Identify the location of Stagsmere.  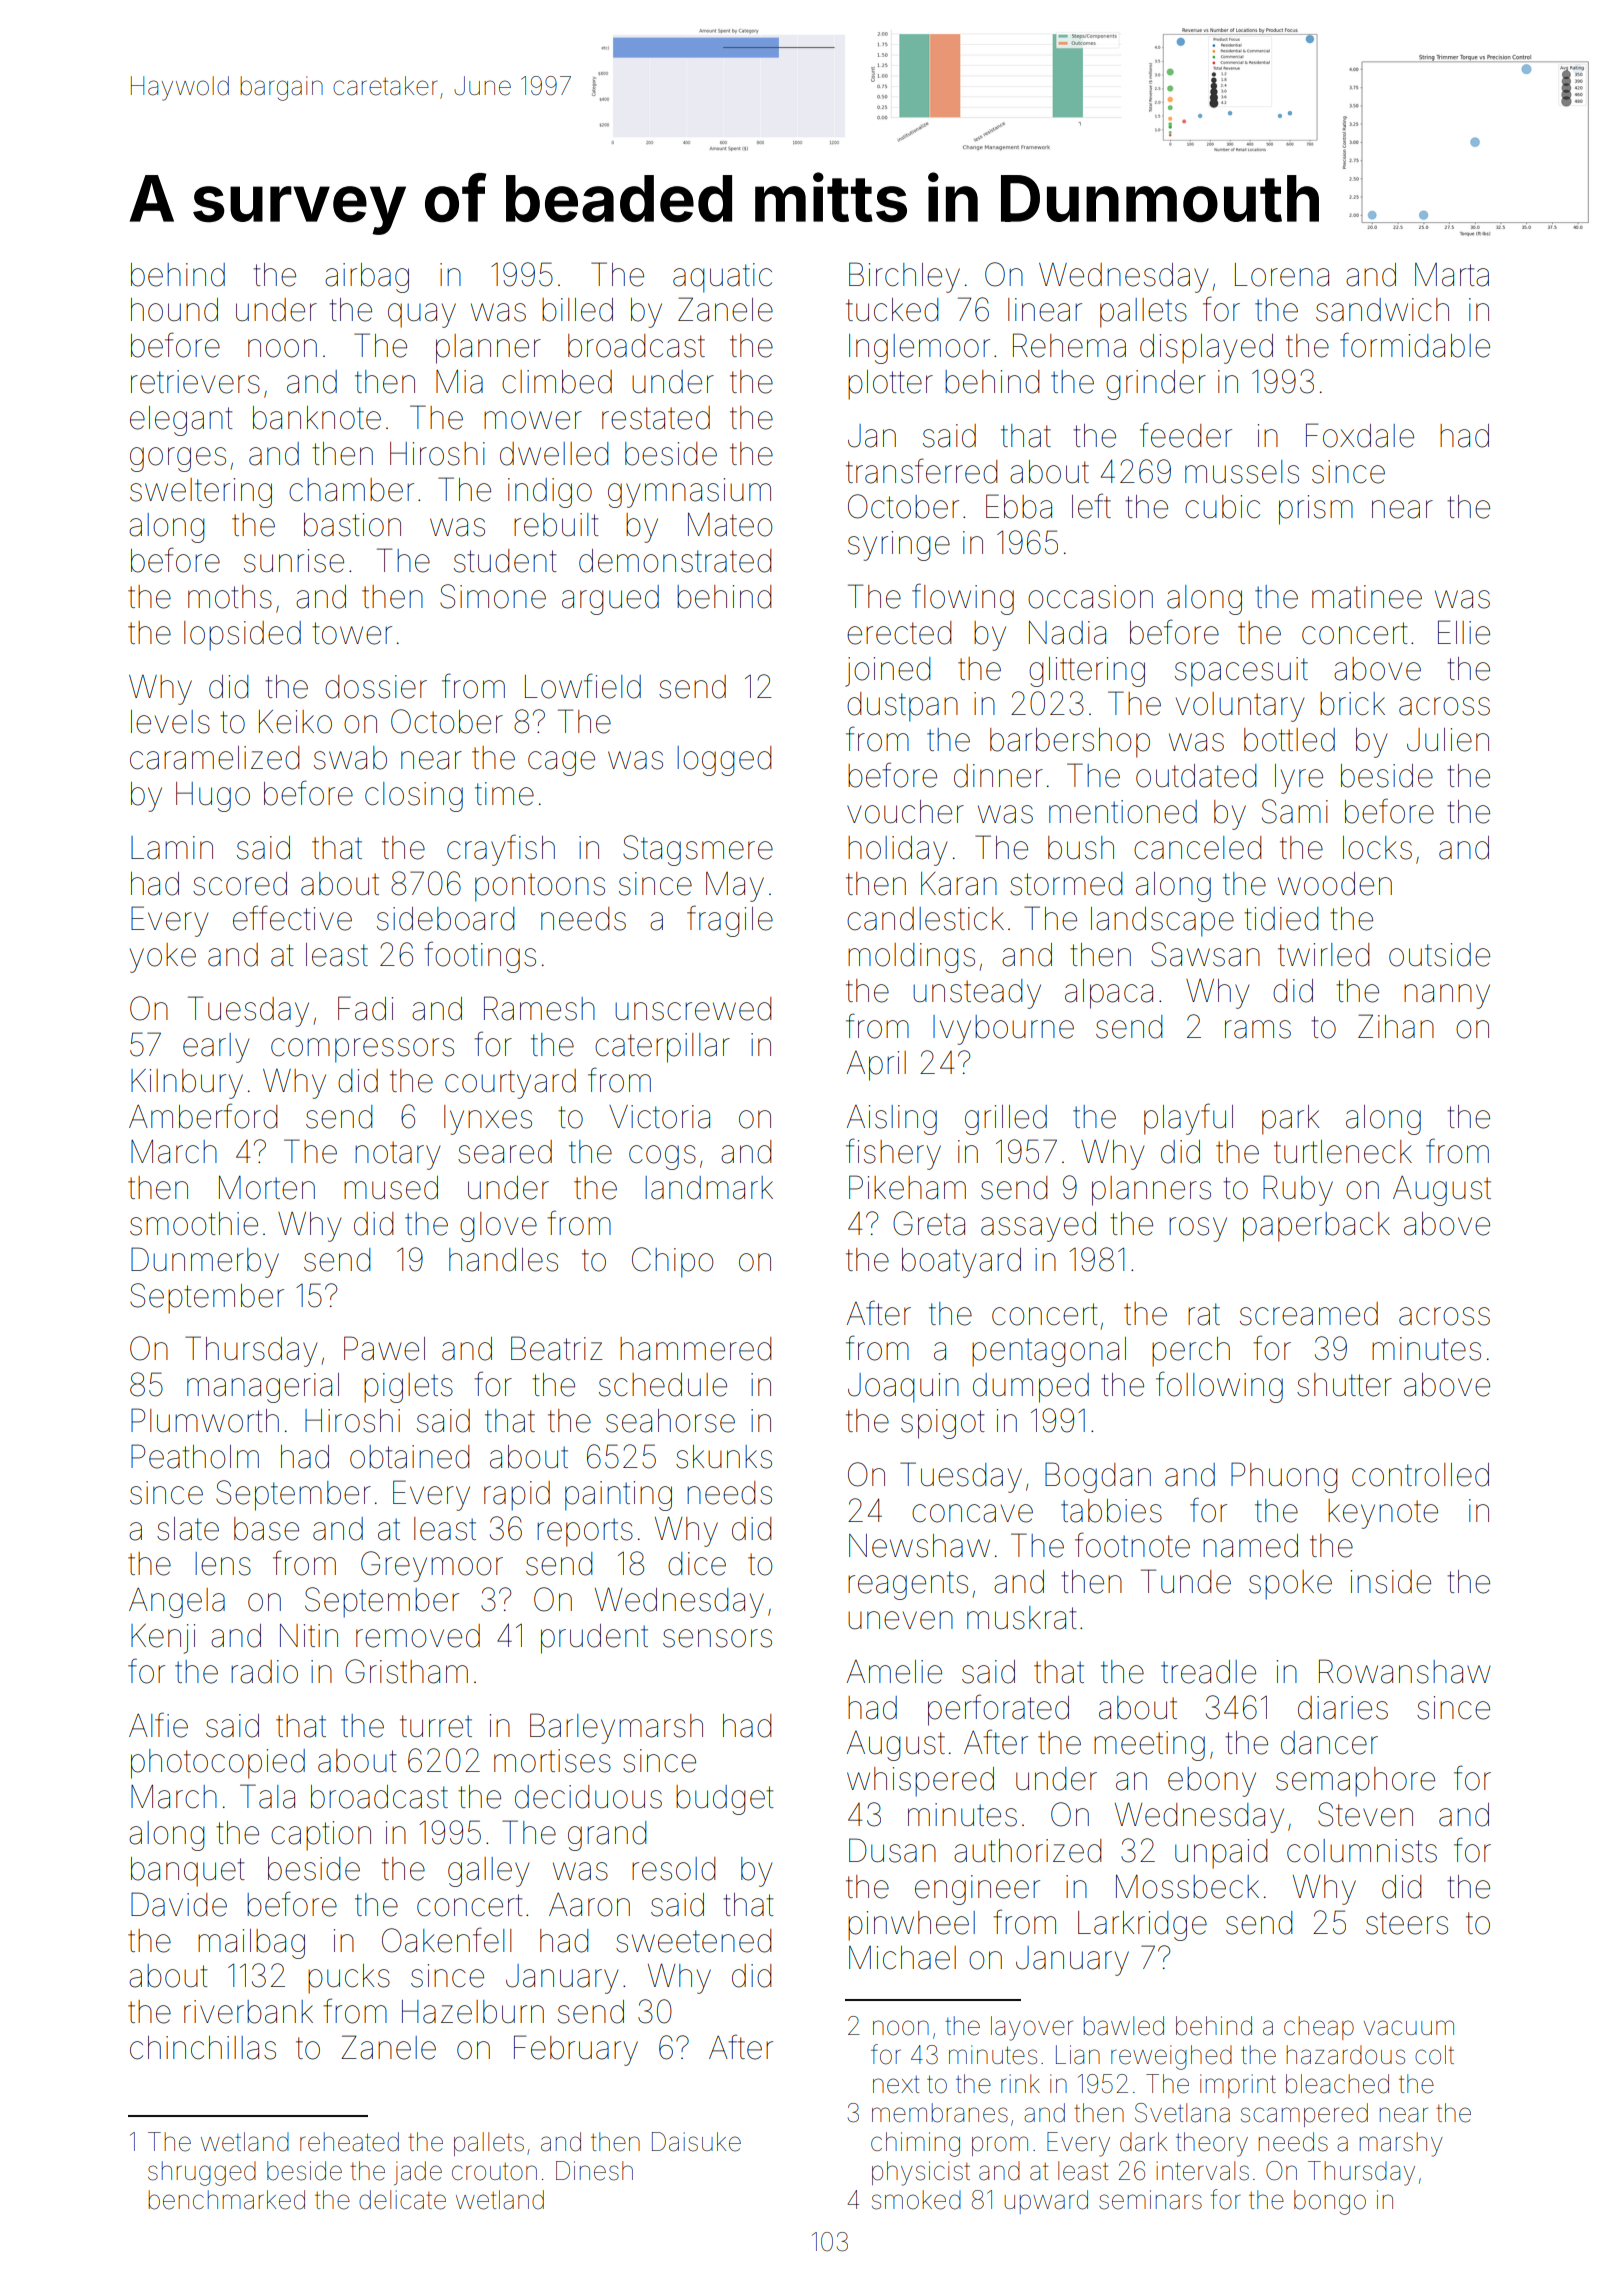
(698, 850).
